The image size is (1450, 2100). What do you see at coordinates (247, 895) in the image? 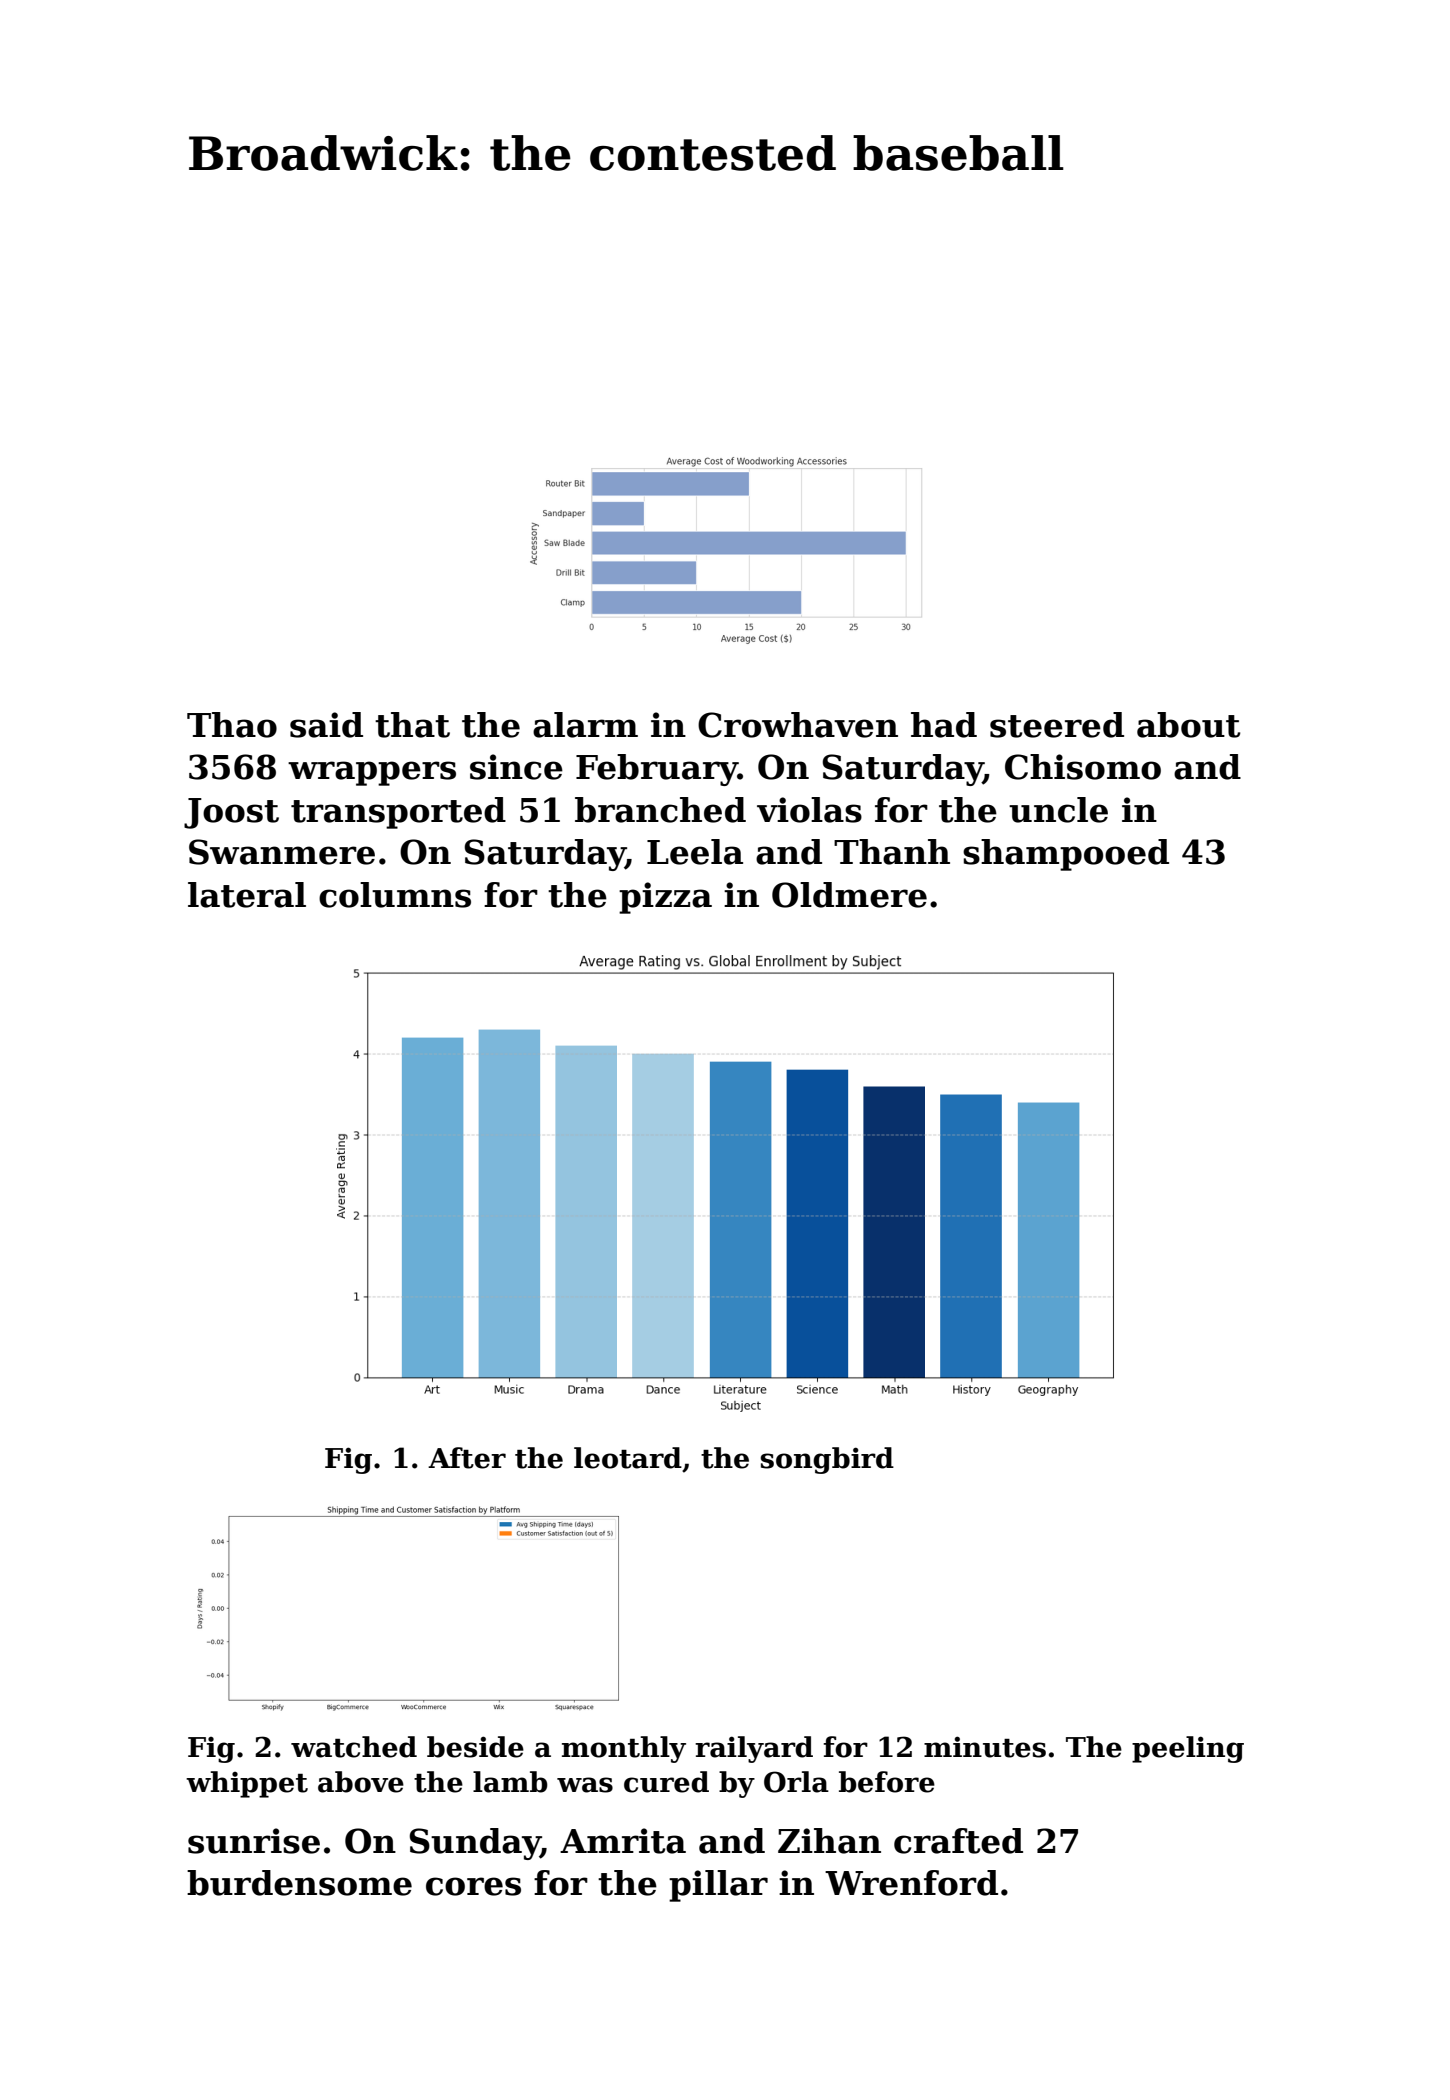
I see `lateral` at bounding box center [247, 895].
